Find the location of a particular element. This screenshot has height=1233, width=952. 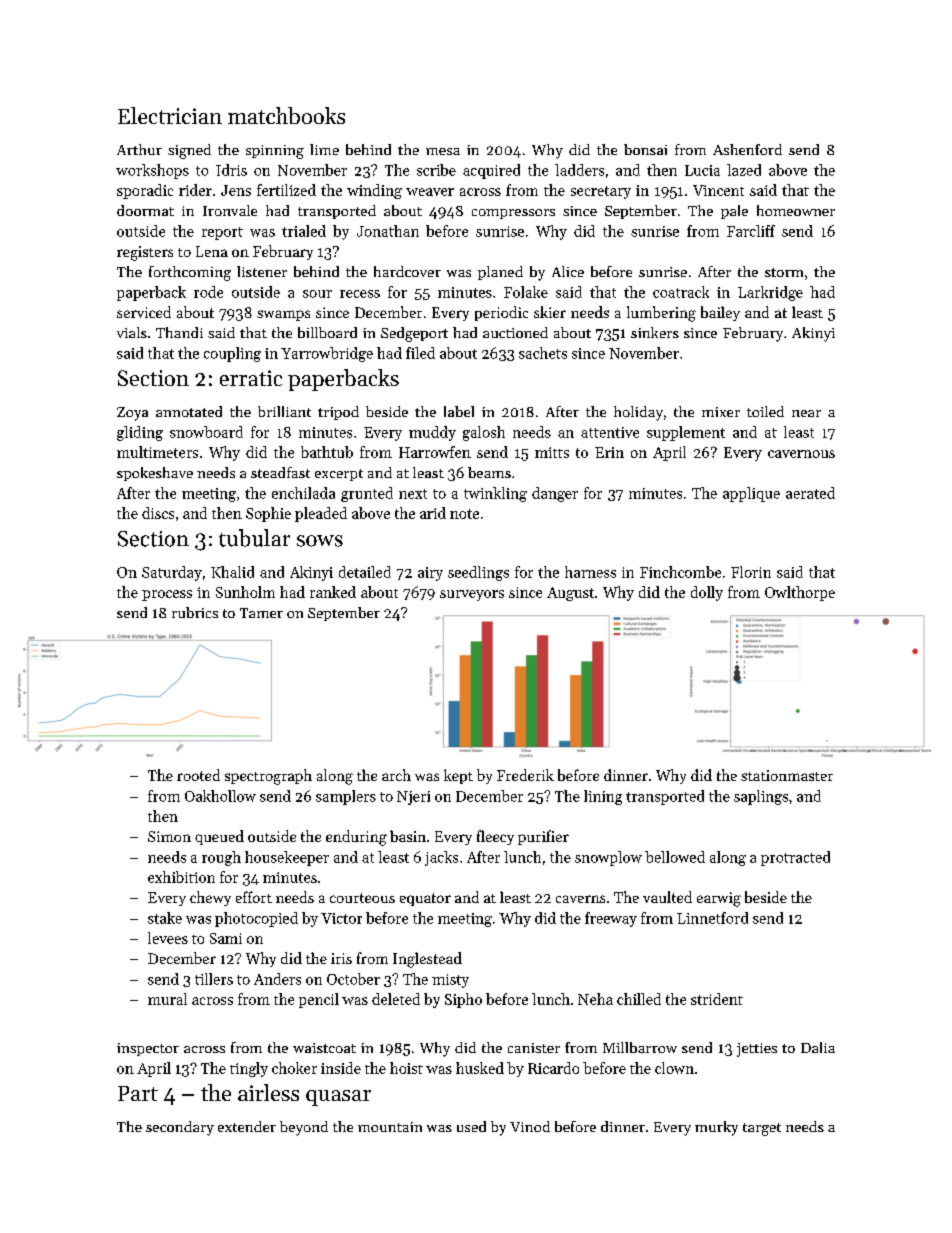

fertilized is located at coordinates (286, 190).
